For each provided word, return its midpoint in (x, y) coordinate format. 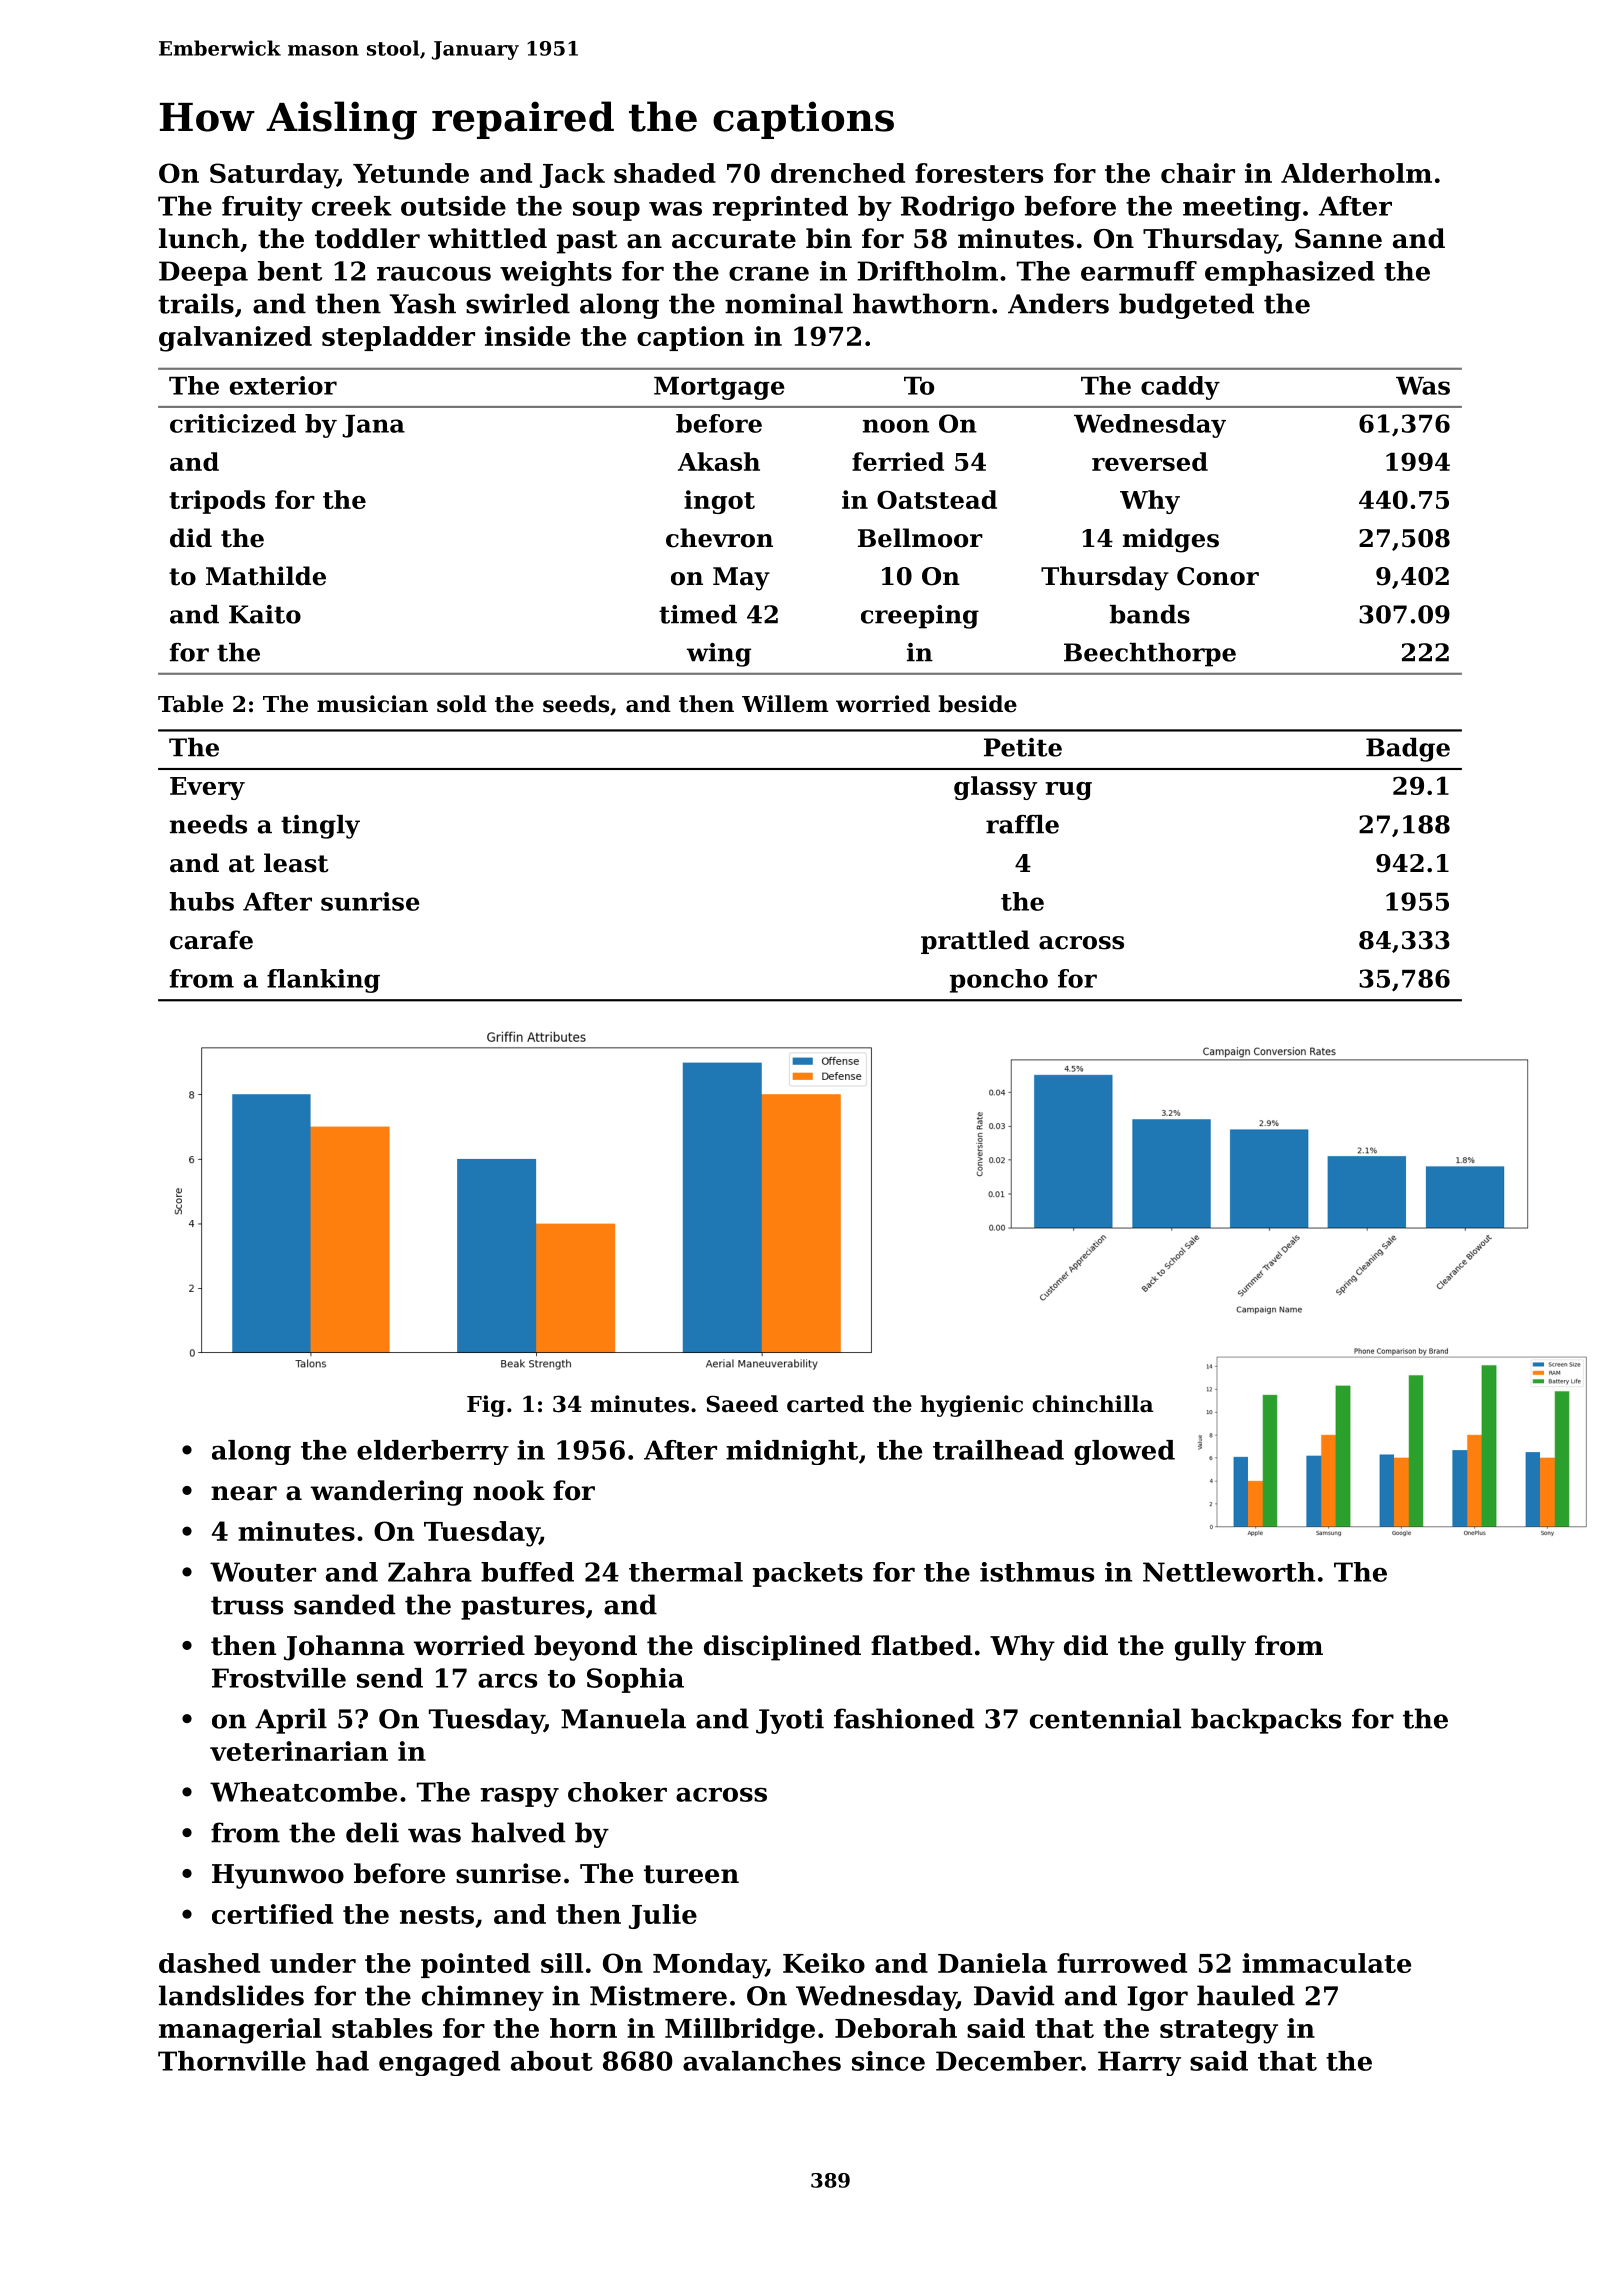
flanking (323, 981)
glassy (995, 788)
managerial (240, 2031)
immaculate (1326, 1963)
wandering (387, 1493)
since (888, 2061)
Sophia (635, 1680)
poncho (999, 981)
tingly (320, 827)
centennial (1105, 1718)
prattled (975, 942)
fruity (262, 208)
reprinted (780, 208)
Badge (1408, 750)
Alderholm (1356, 173)
